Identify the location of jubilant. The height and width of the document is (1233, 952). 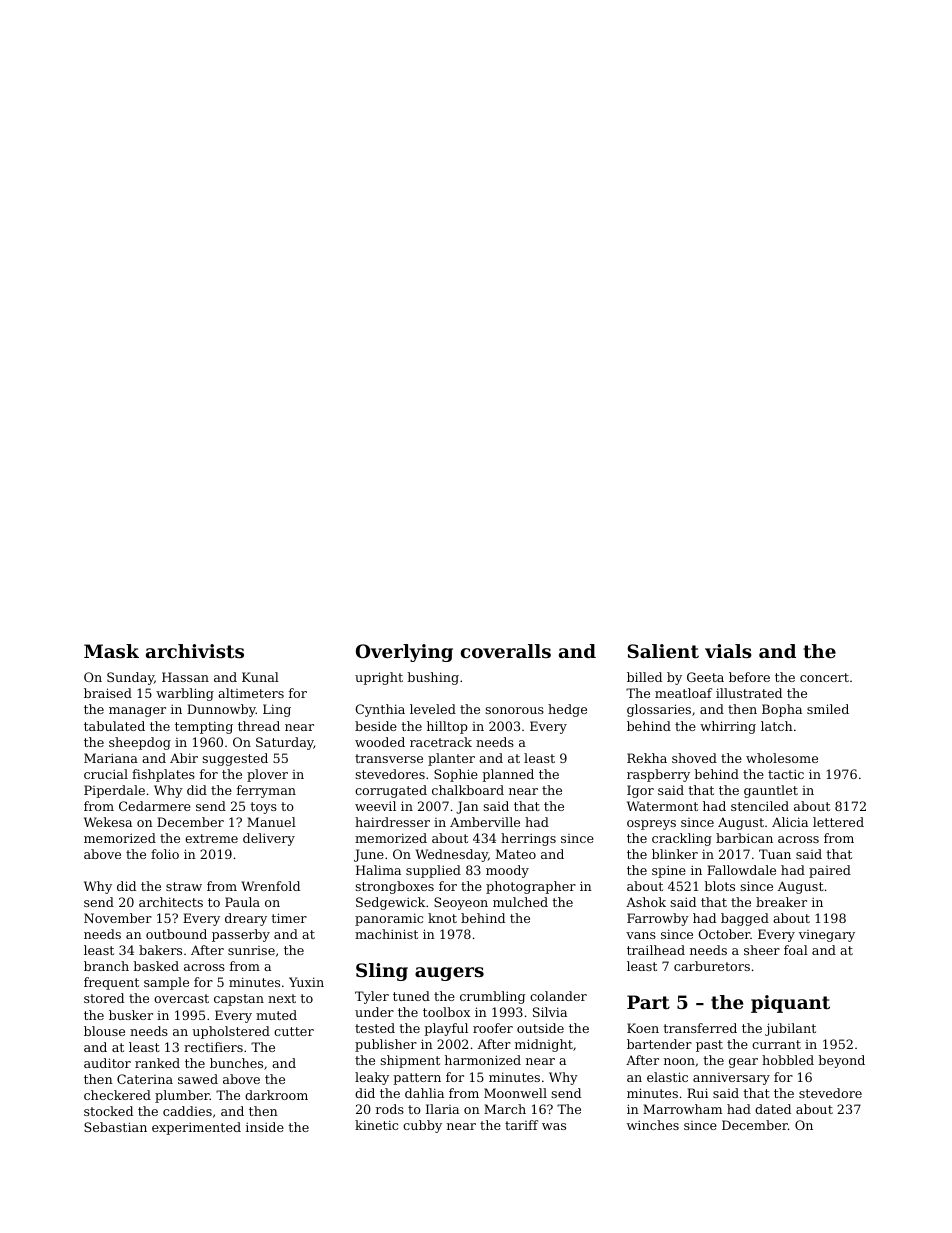
(790, 1029).
